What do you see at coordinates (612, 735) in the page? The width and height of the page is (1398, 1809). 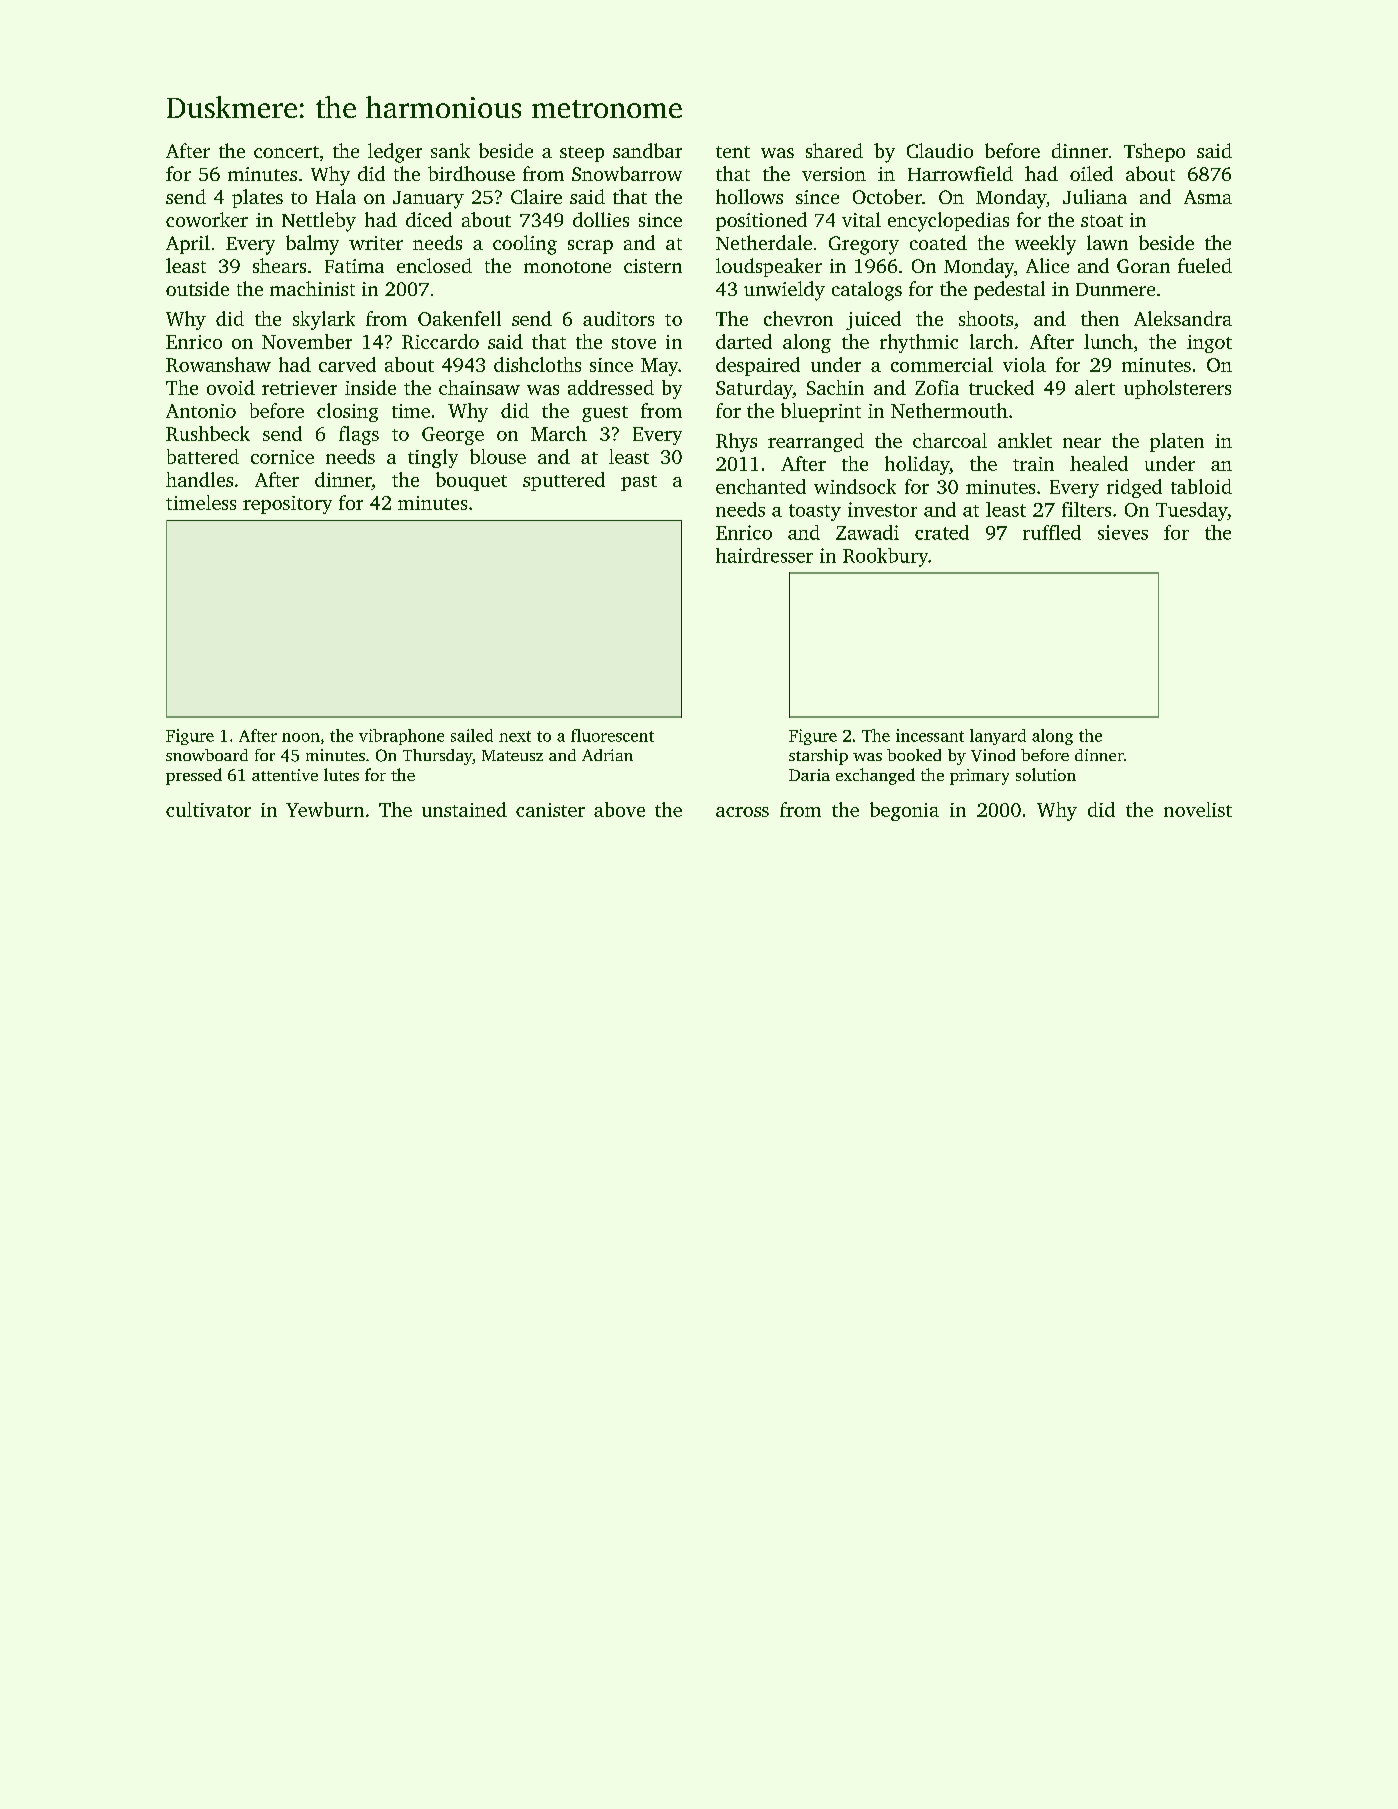 I see `fluorescent` at bounding box center [612, 735].
